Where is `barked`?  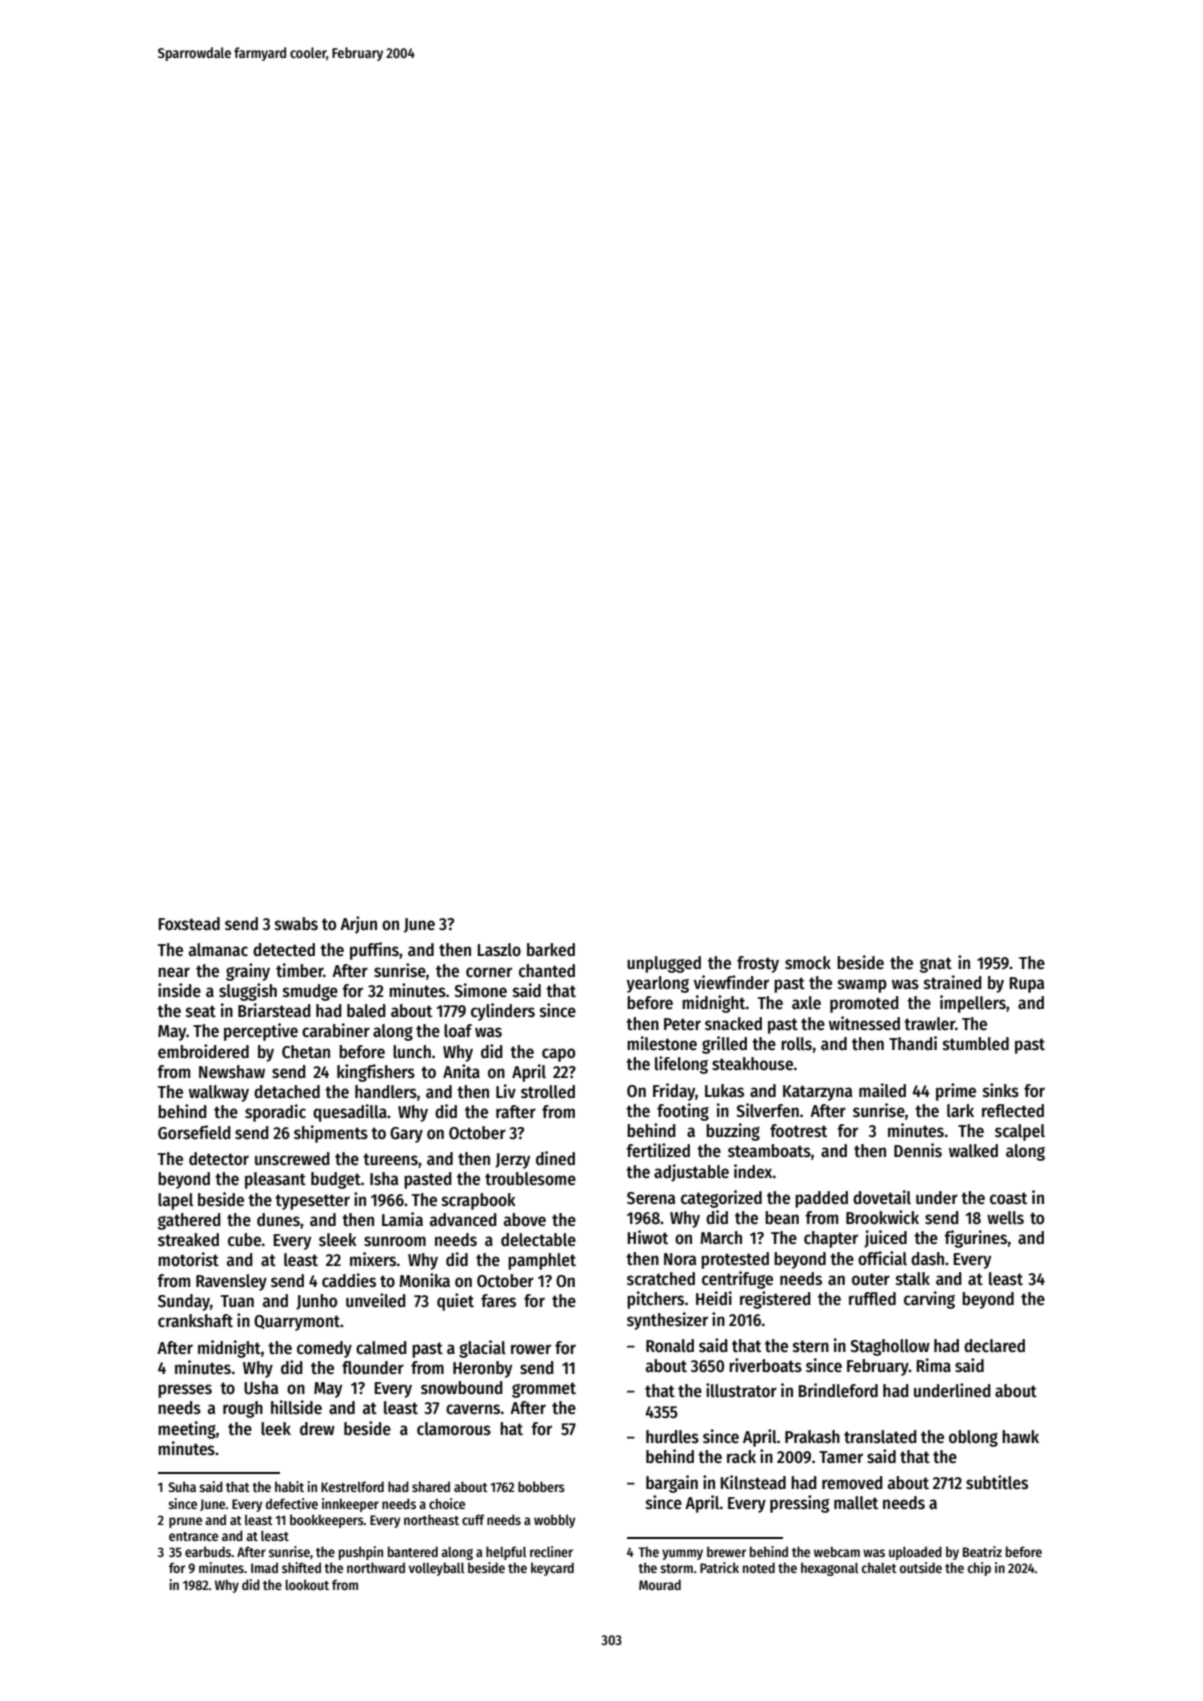 barked is located at coordinates (551, 950).
